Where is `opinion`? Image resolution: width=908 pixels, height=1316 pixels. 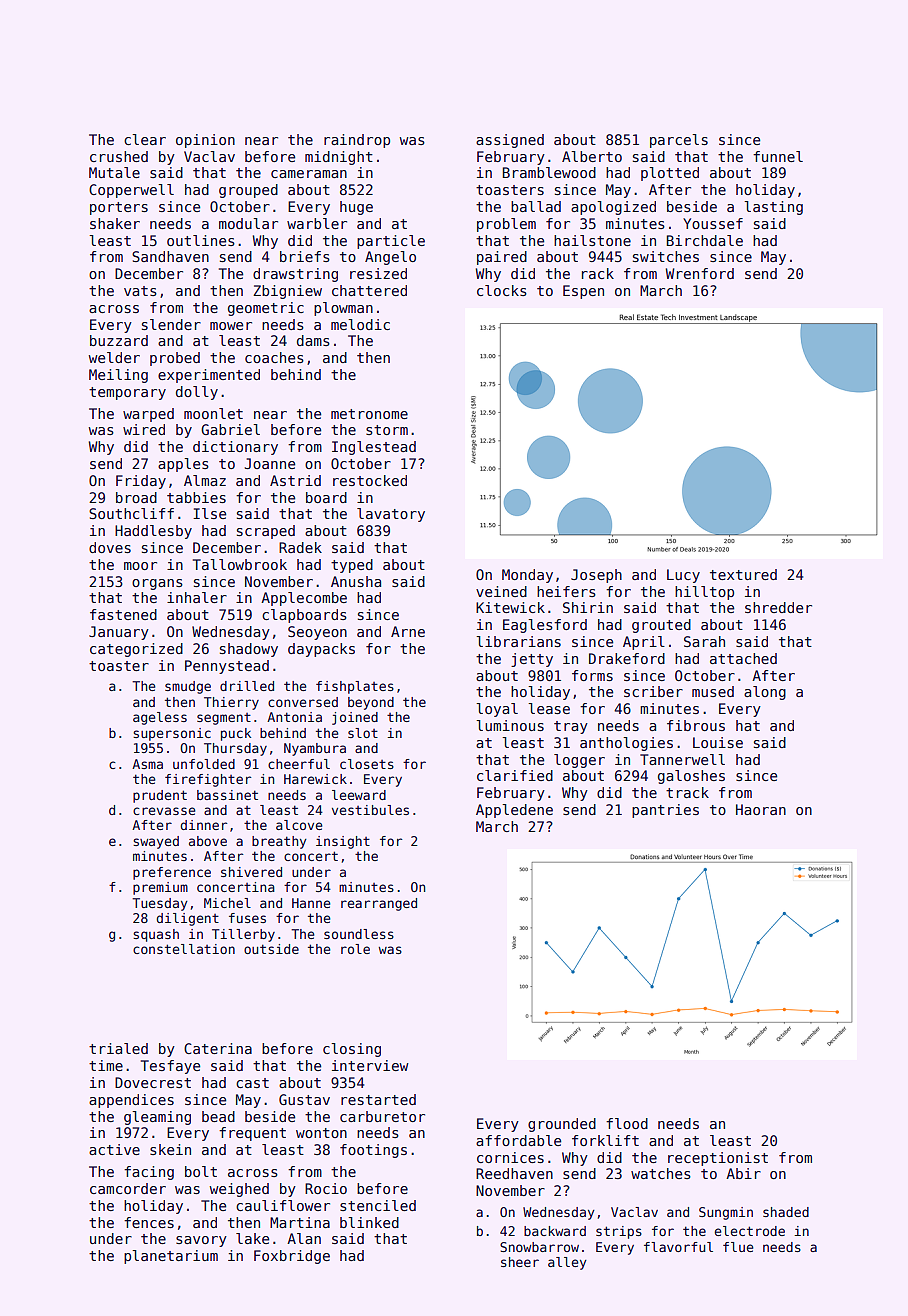
opinion is located at coordinates (205, 141).
